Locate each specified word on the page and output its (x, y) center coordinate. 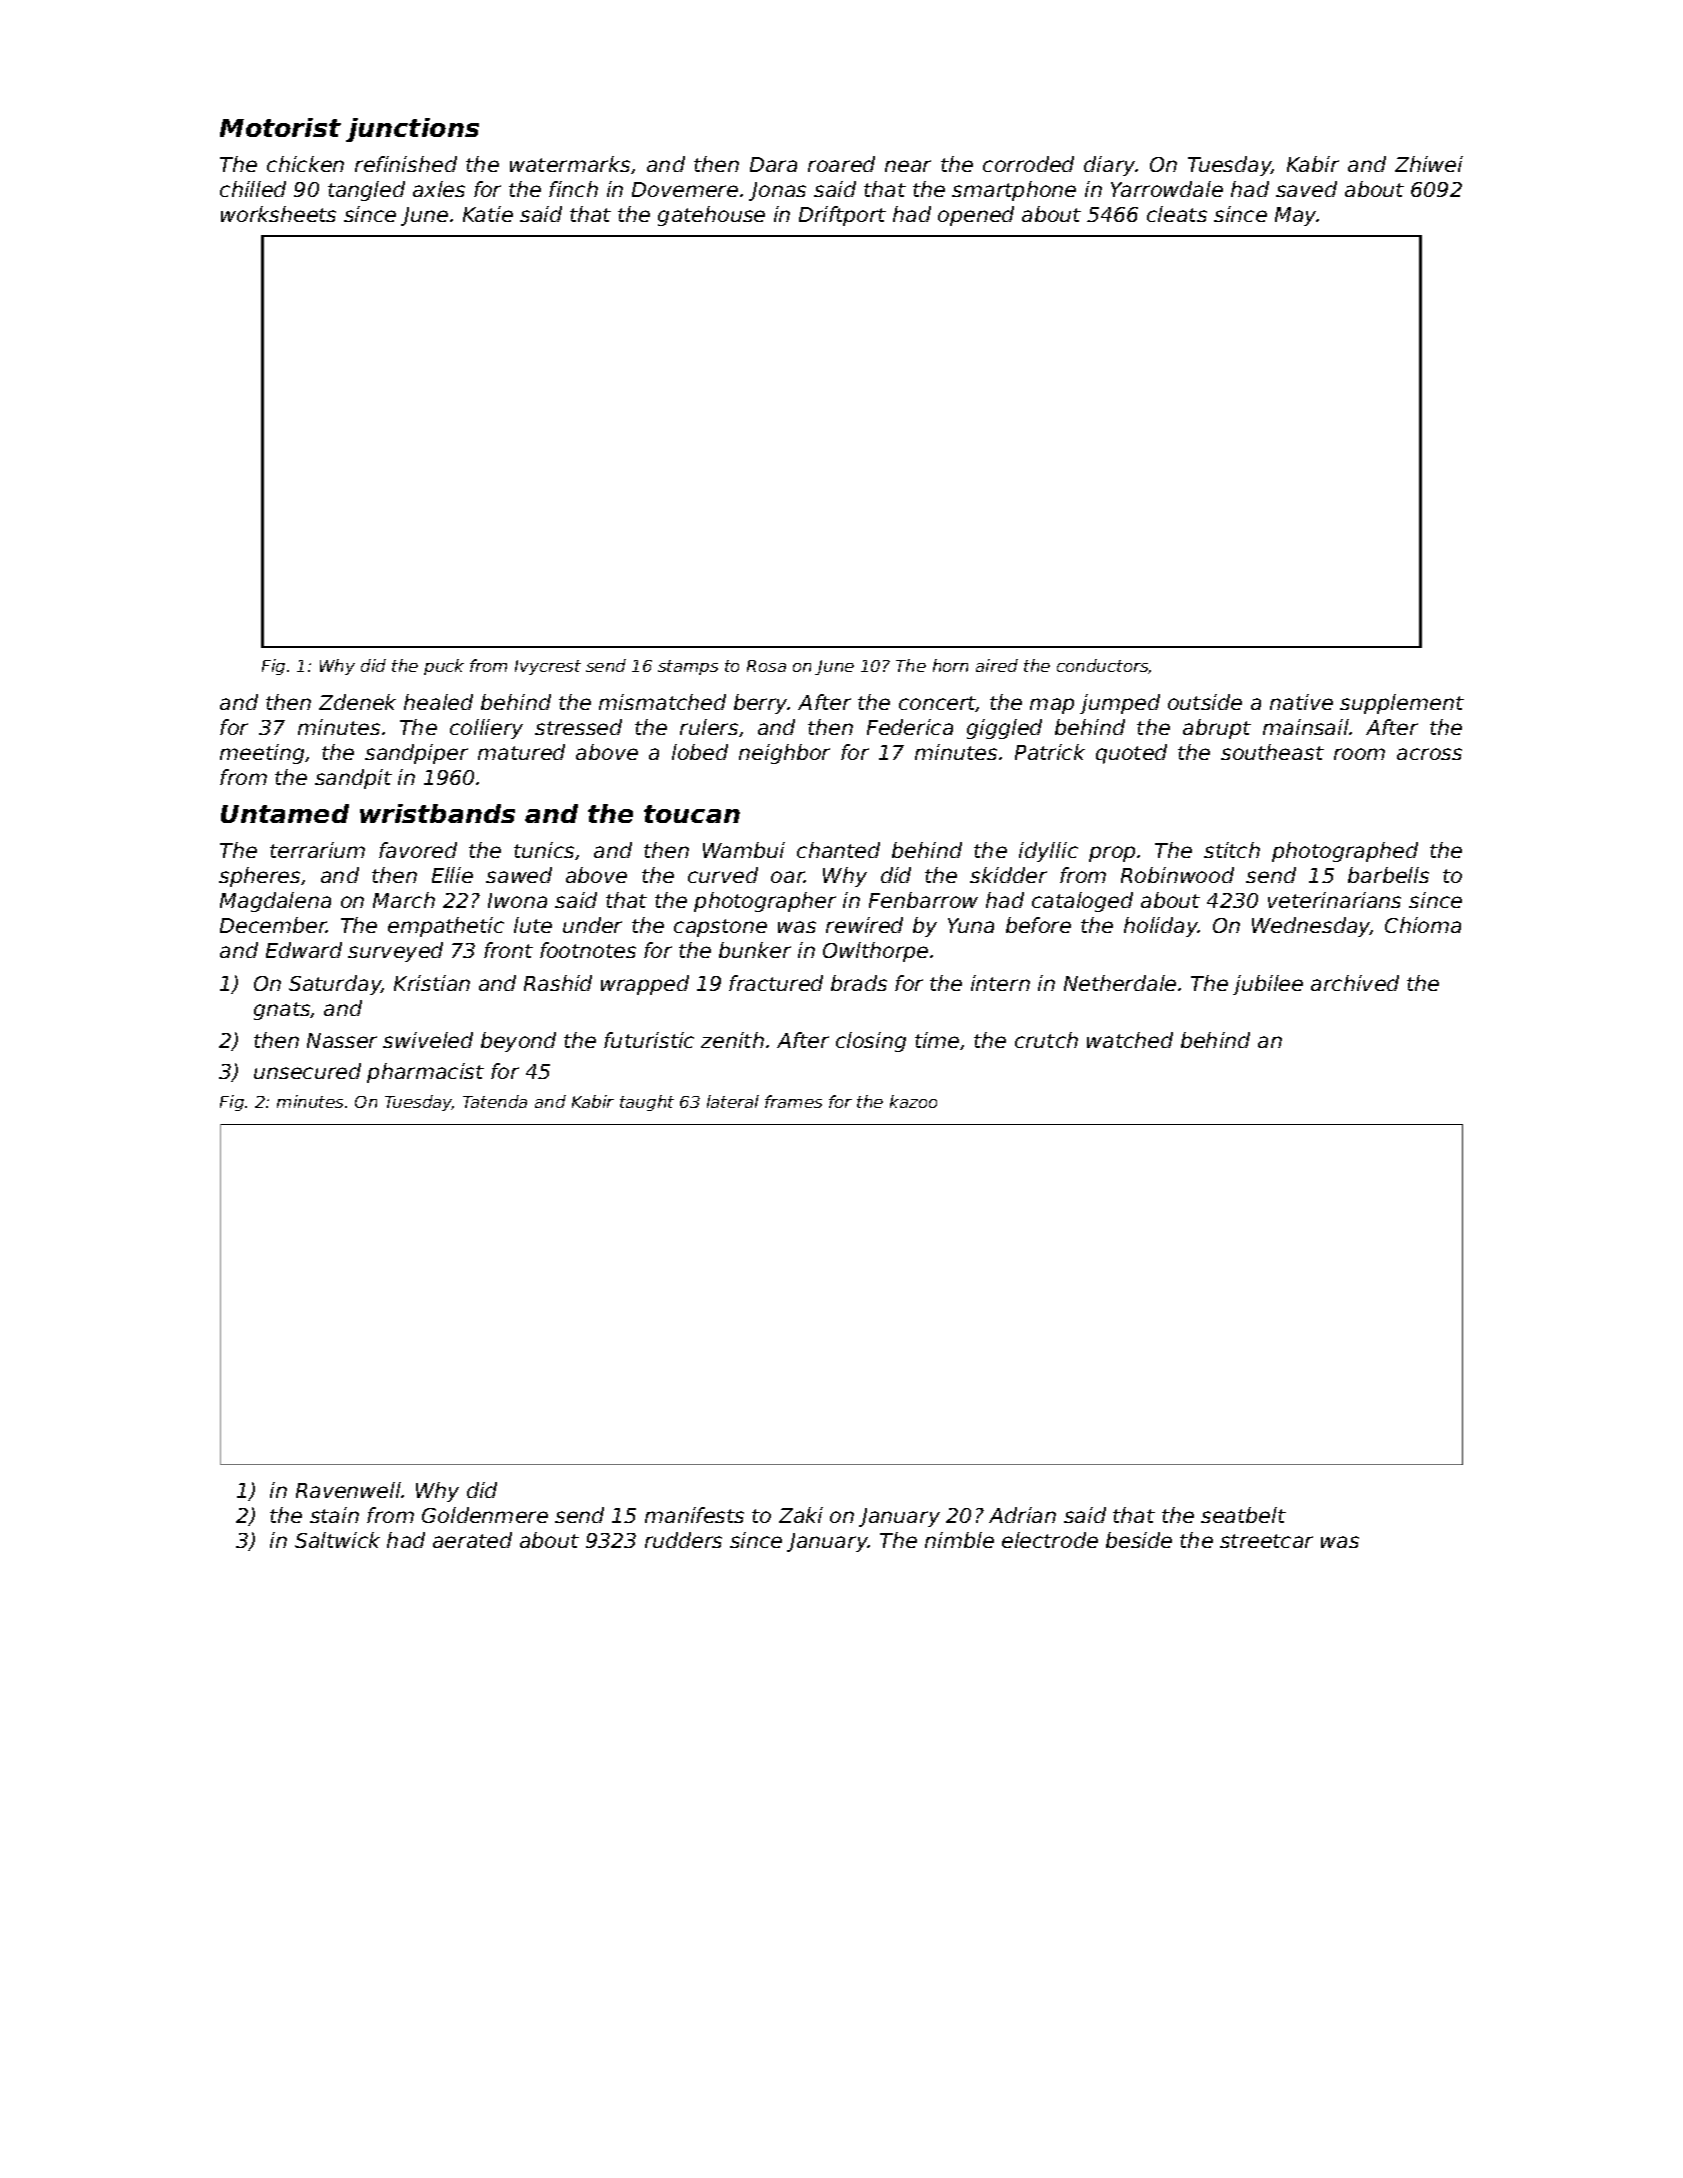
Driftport (842, 216)
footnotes (588, 950)
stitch (1232, 850)
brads (859, 983)
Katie (488, 214)
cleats (1177, 214)
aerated (472, 1540)
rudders (683, 1540)
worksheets (278, 214)
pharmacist (425, 1073)
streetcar (1266, 1541)
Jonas (777, 191)
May (1296, 216)
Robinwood (1177, 875)
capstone (720, 928)
